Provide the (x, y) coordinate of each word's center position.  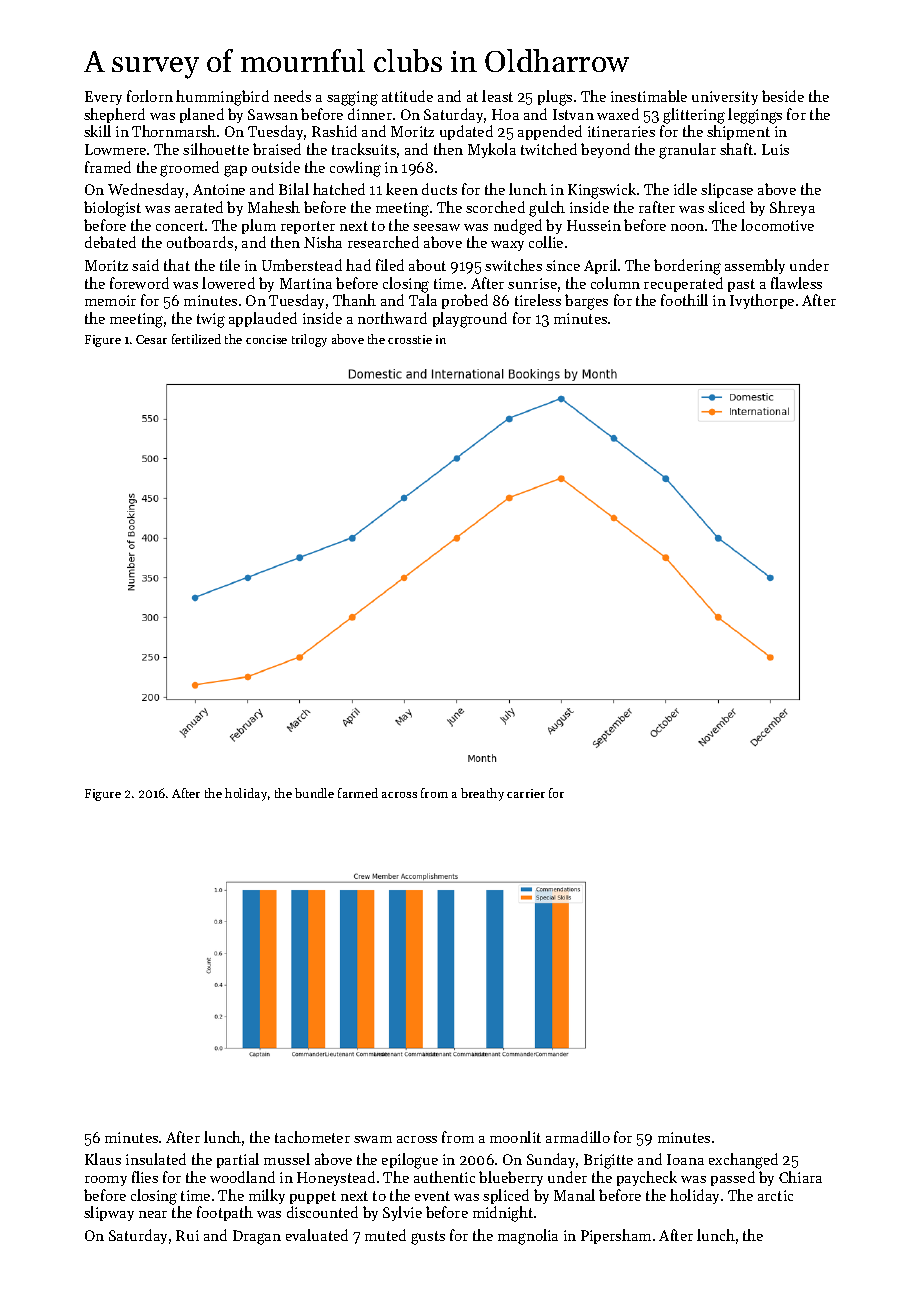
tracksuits (364, 149)
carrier (526, 793)
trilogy (309, 340)
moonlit (515, 1137)
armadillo (578, 1137)
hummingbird (222, 98)
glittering (694, 116)
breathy (482, 794)
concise (266, 339)
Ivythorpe (762, 301)
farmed (358, 793)
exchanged (743, 1161)
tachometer (312, 1137)
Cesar (151, 339)
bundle (314, 793)
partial (238, 1160)
